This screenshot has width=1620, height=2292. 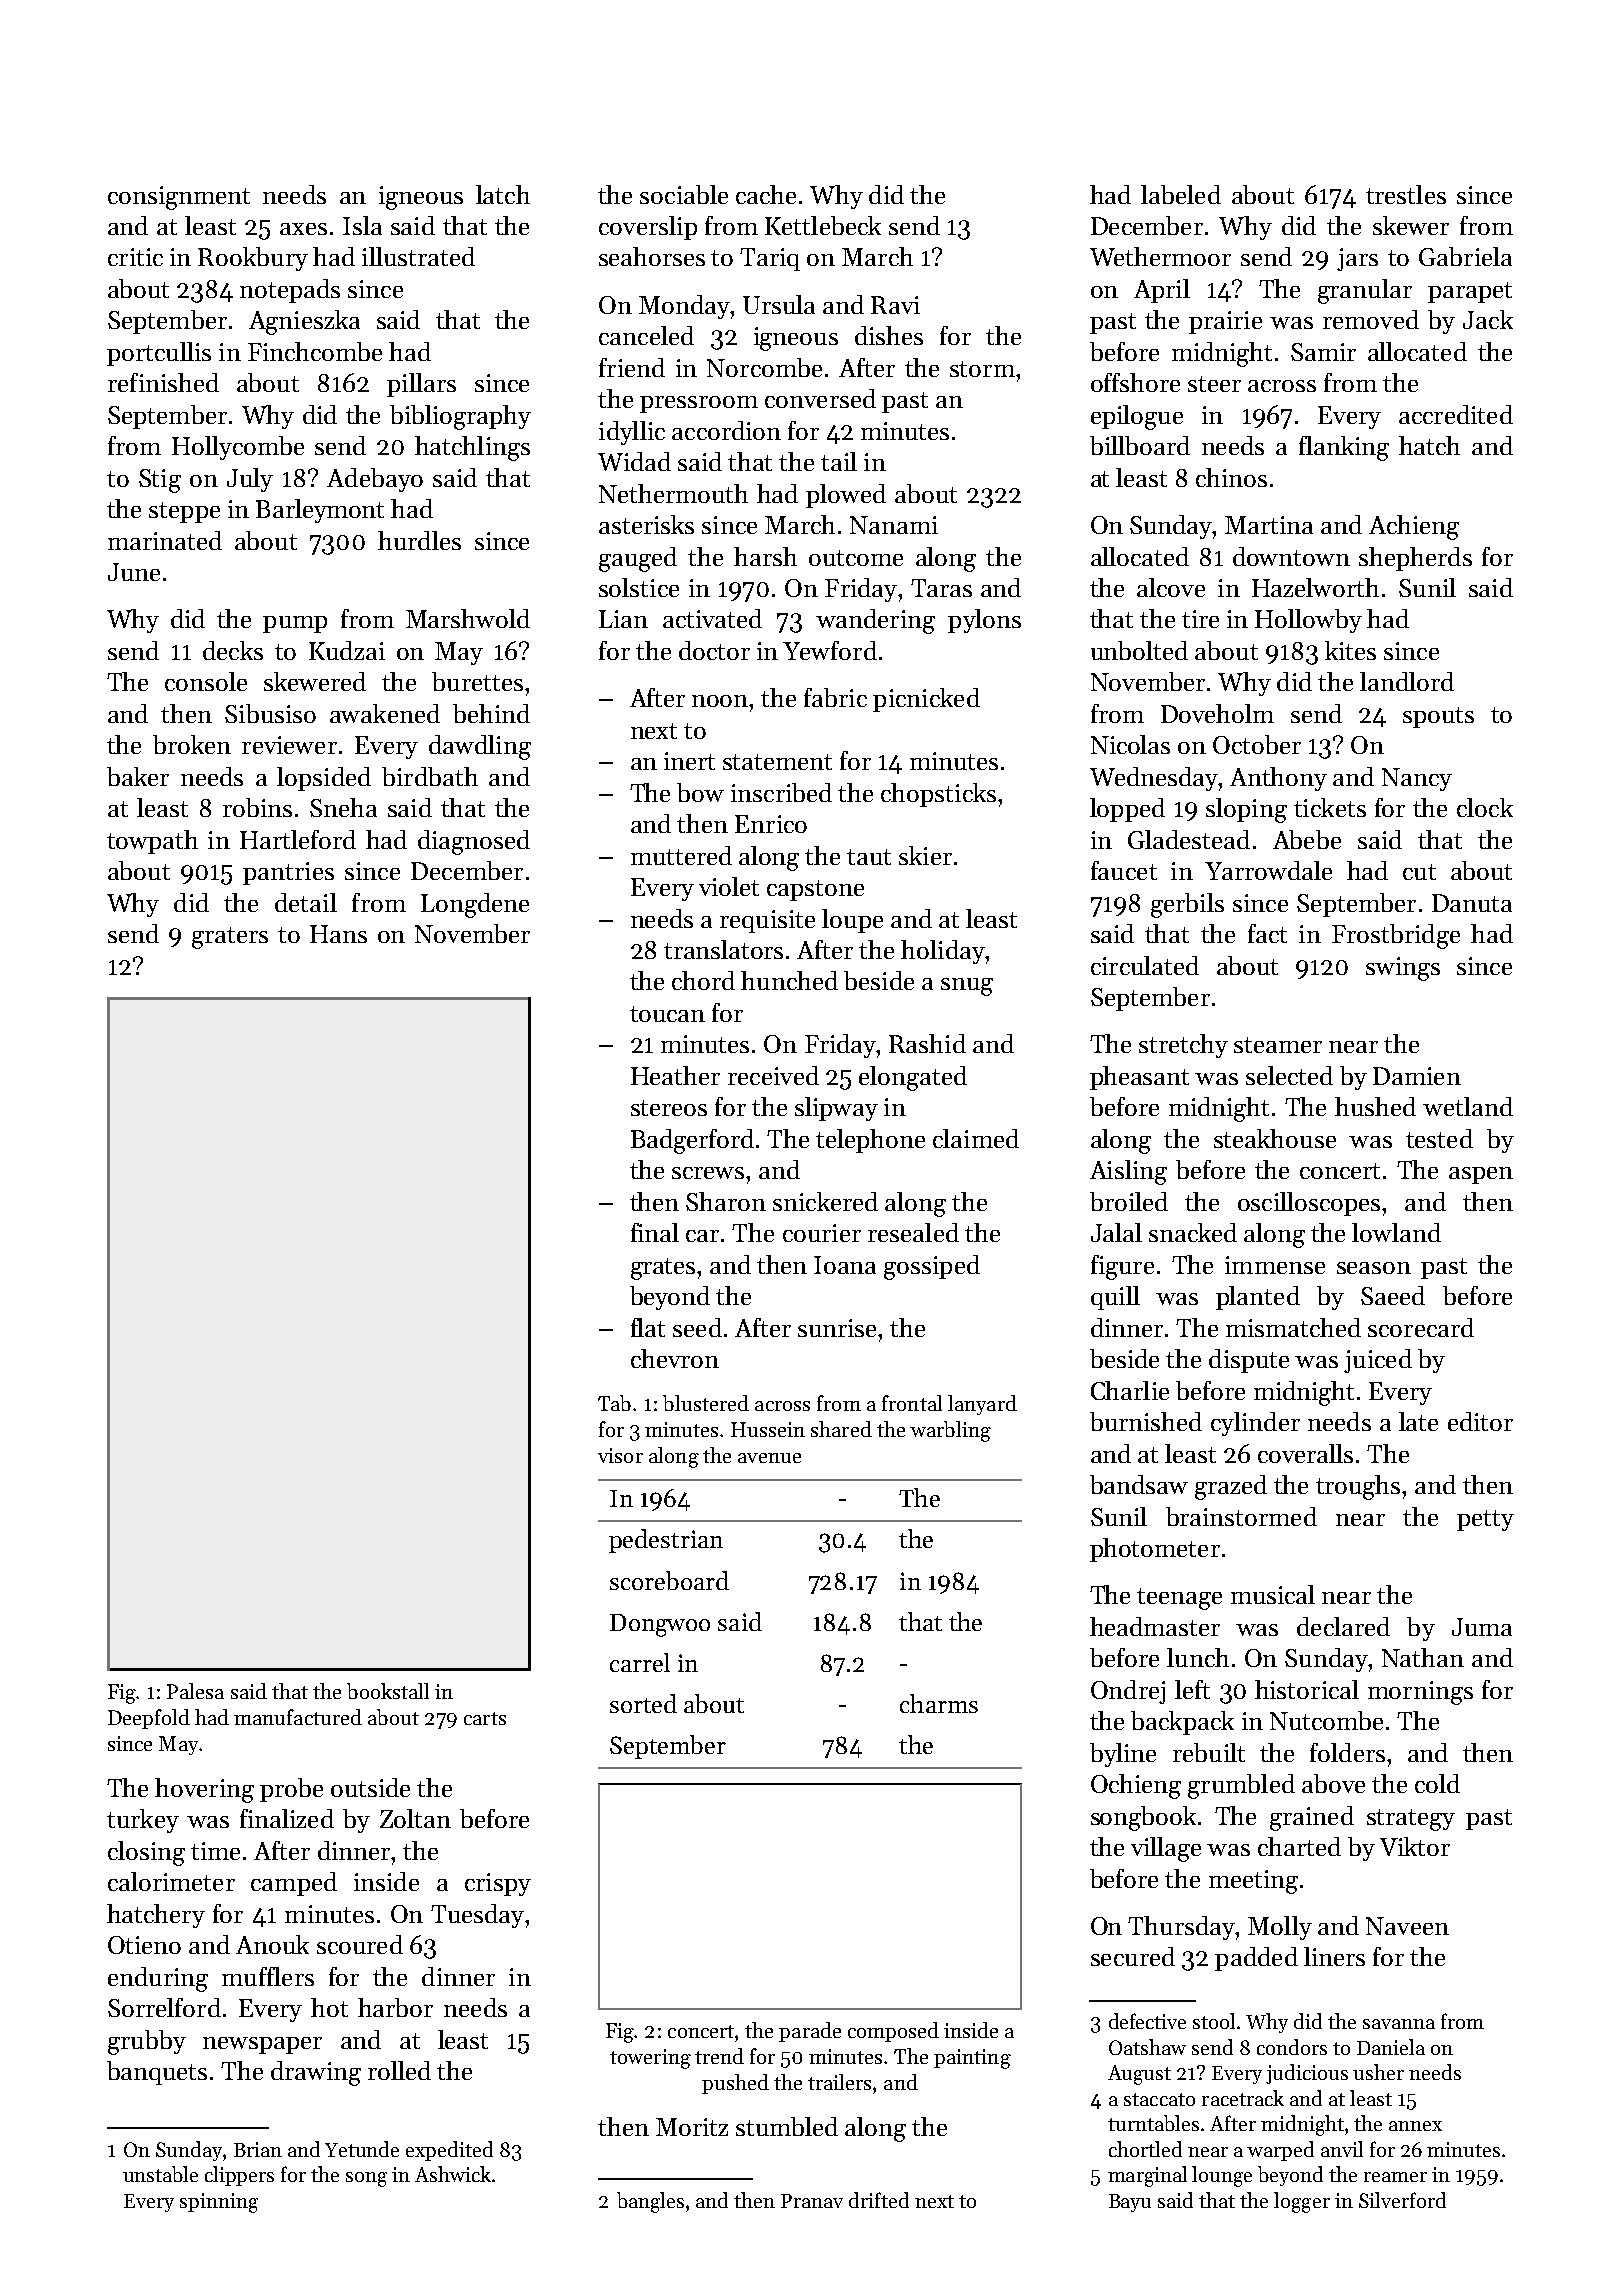 I want to click on drifted, so click(x=879, y=2200).
